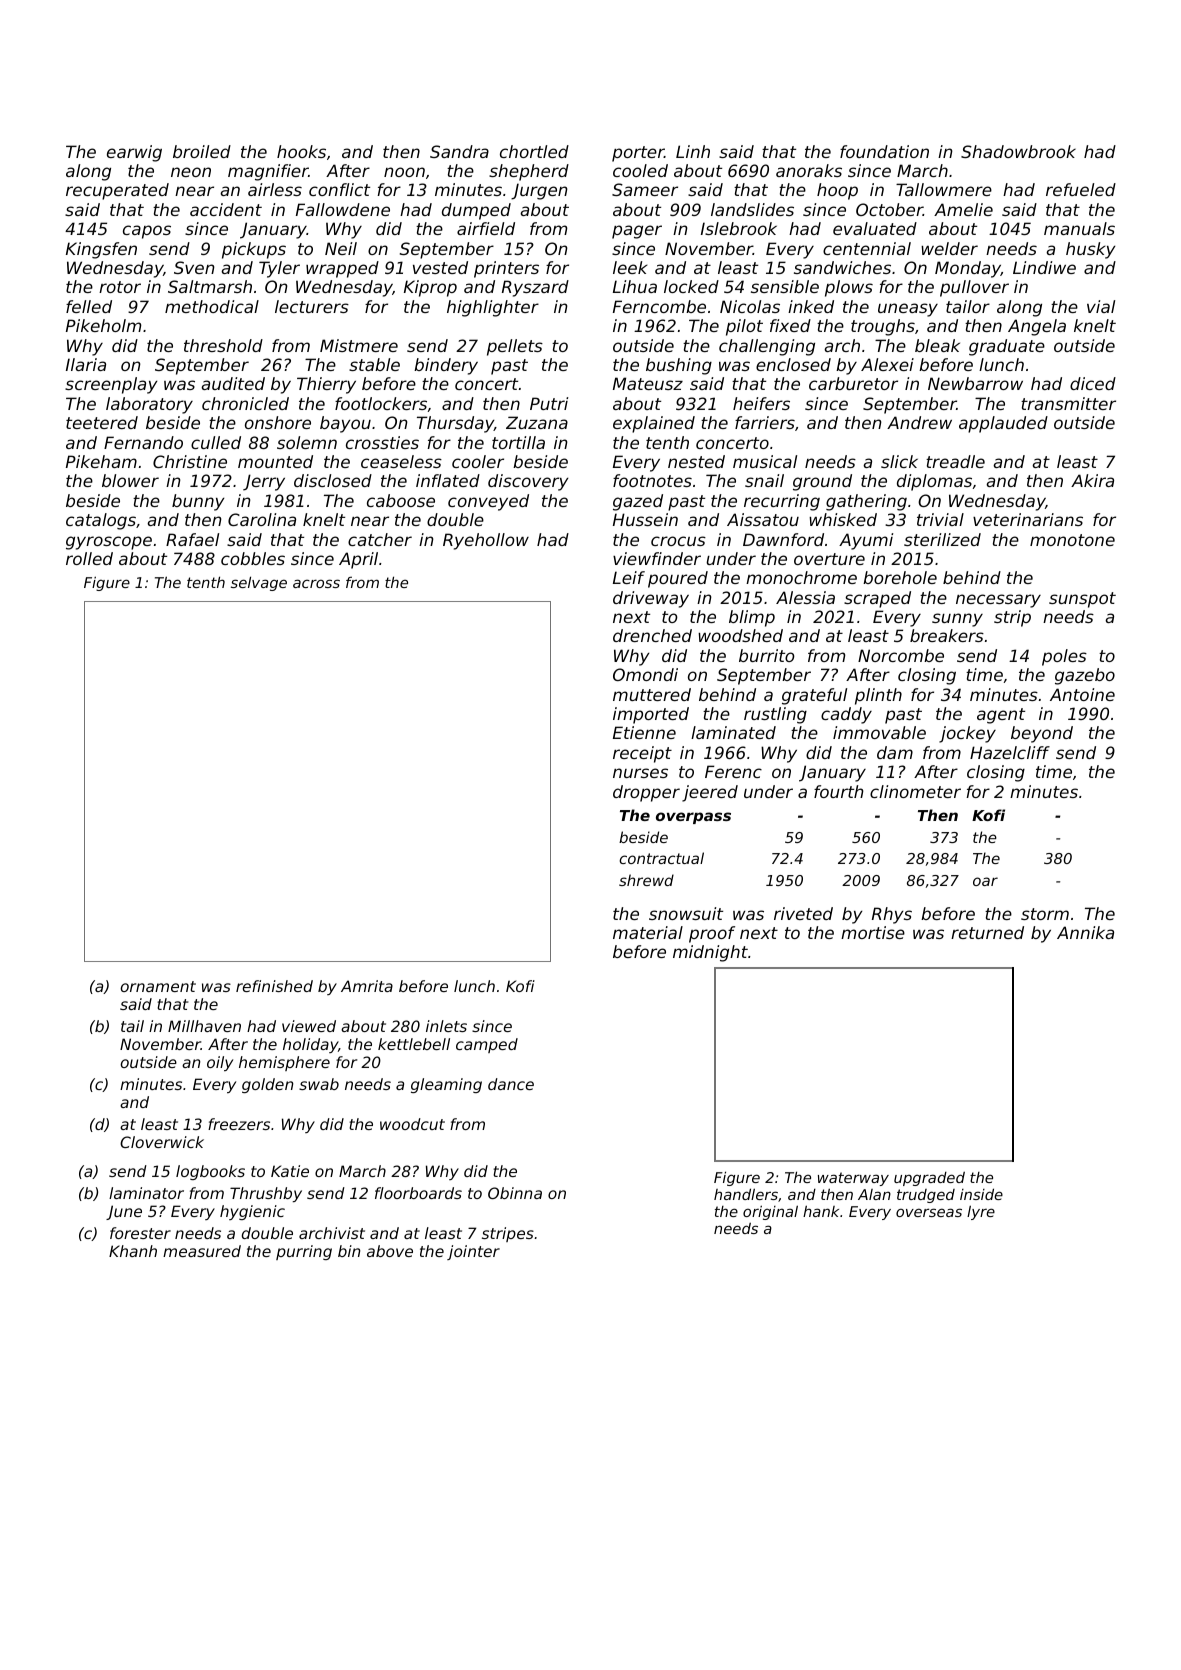 Image resolution: width=1181 pixels, height=1670 pixels. I want to click on nested, so click(696, 461).
